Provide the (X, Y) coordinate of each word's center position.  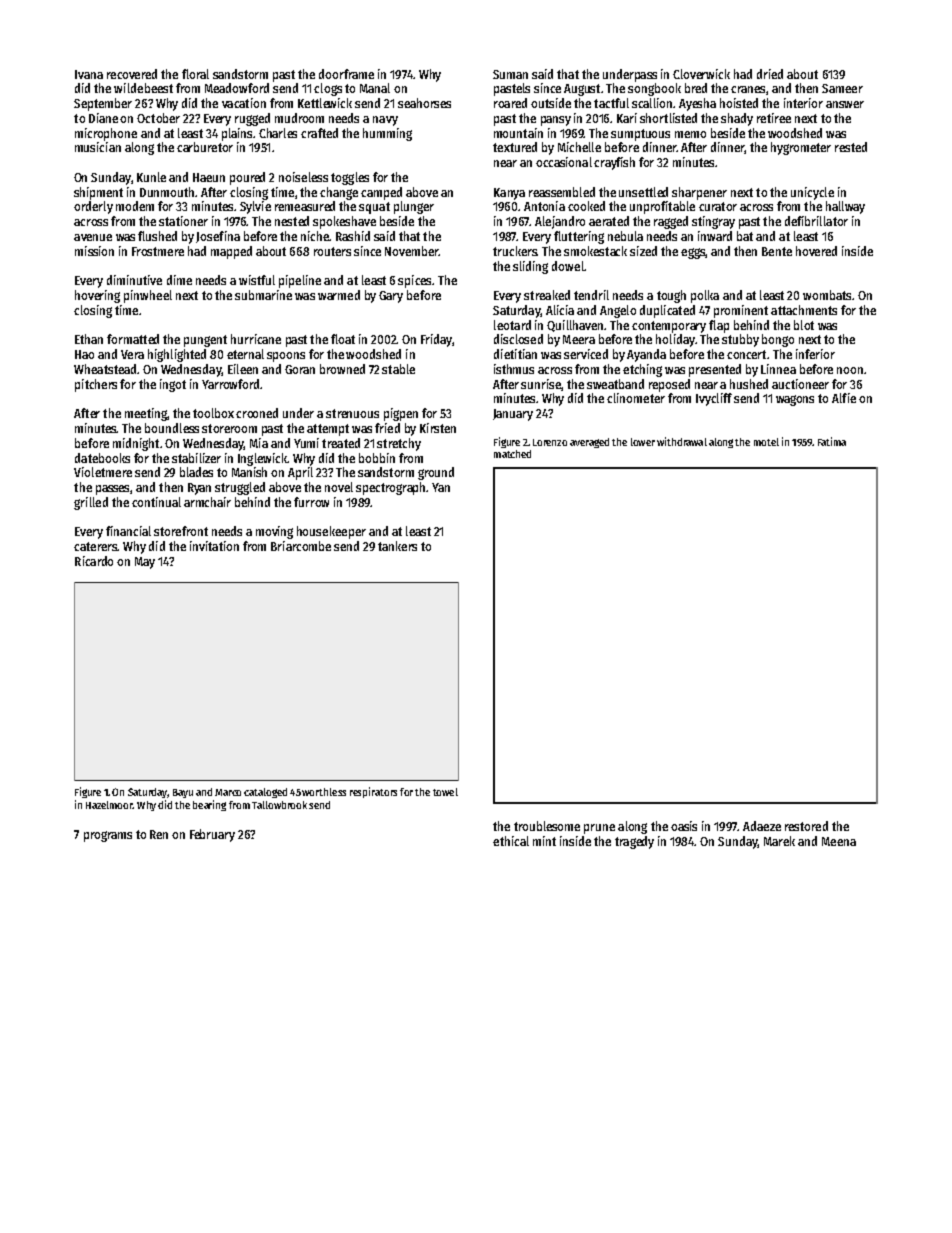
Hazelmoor (109, 805)
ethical (511, 841)
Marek (779, 841)
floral (195, 74)
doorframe (346, 74)
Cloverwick (701, 74)
